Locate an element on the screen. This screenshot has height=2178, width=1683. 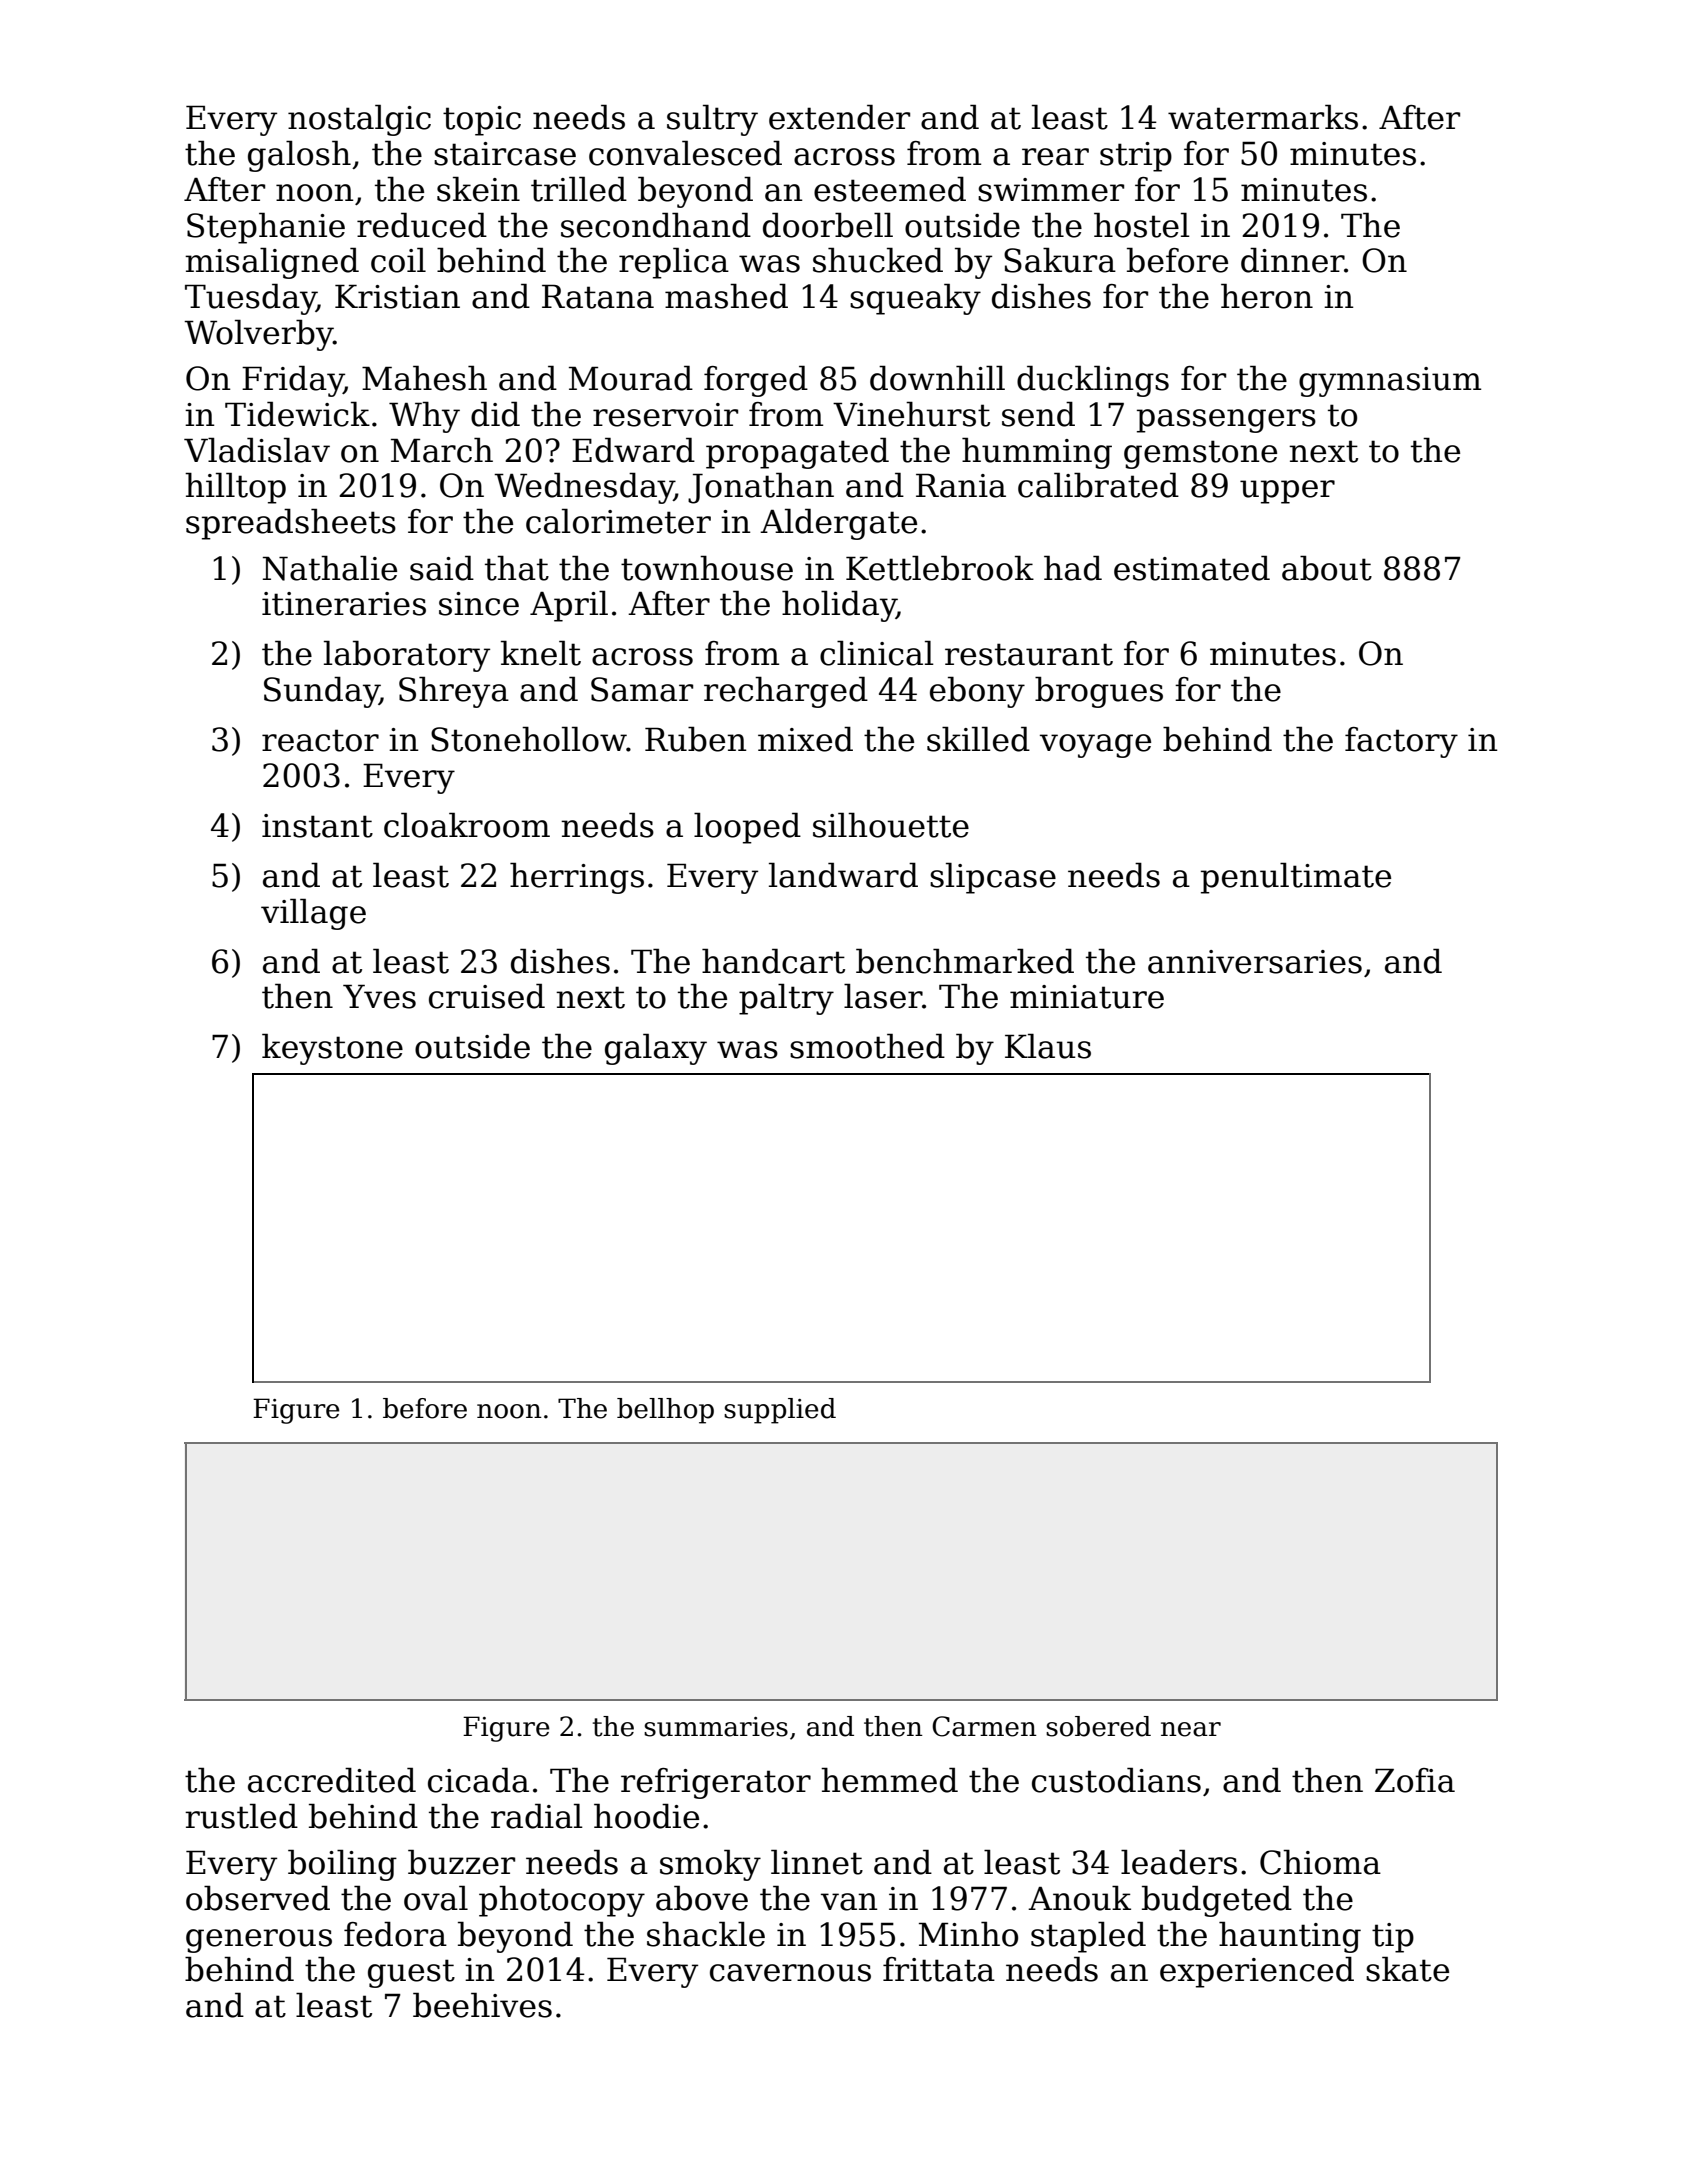
Kristian is located at coordinates (397, 296).
